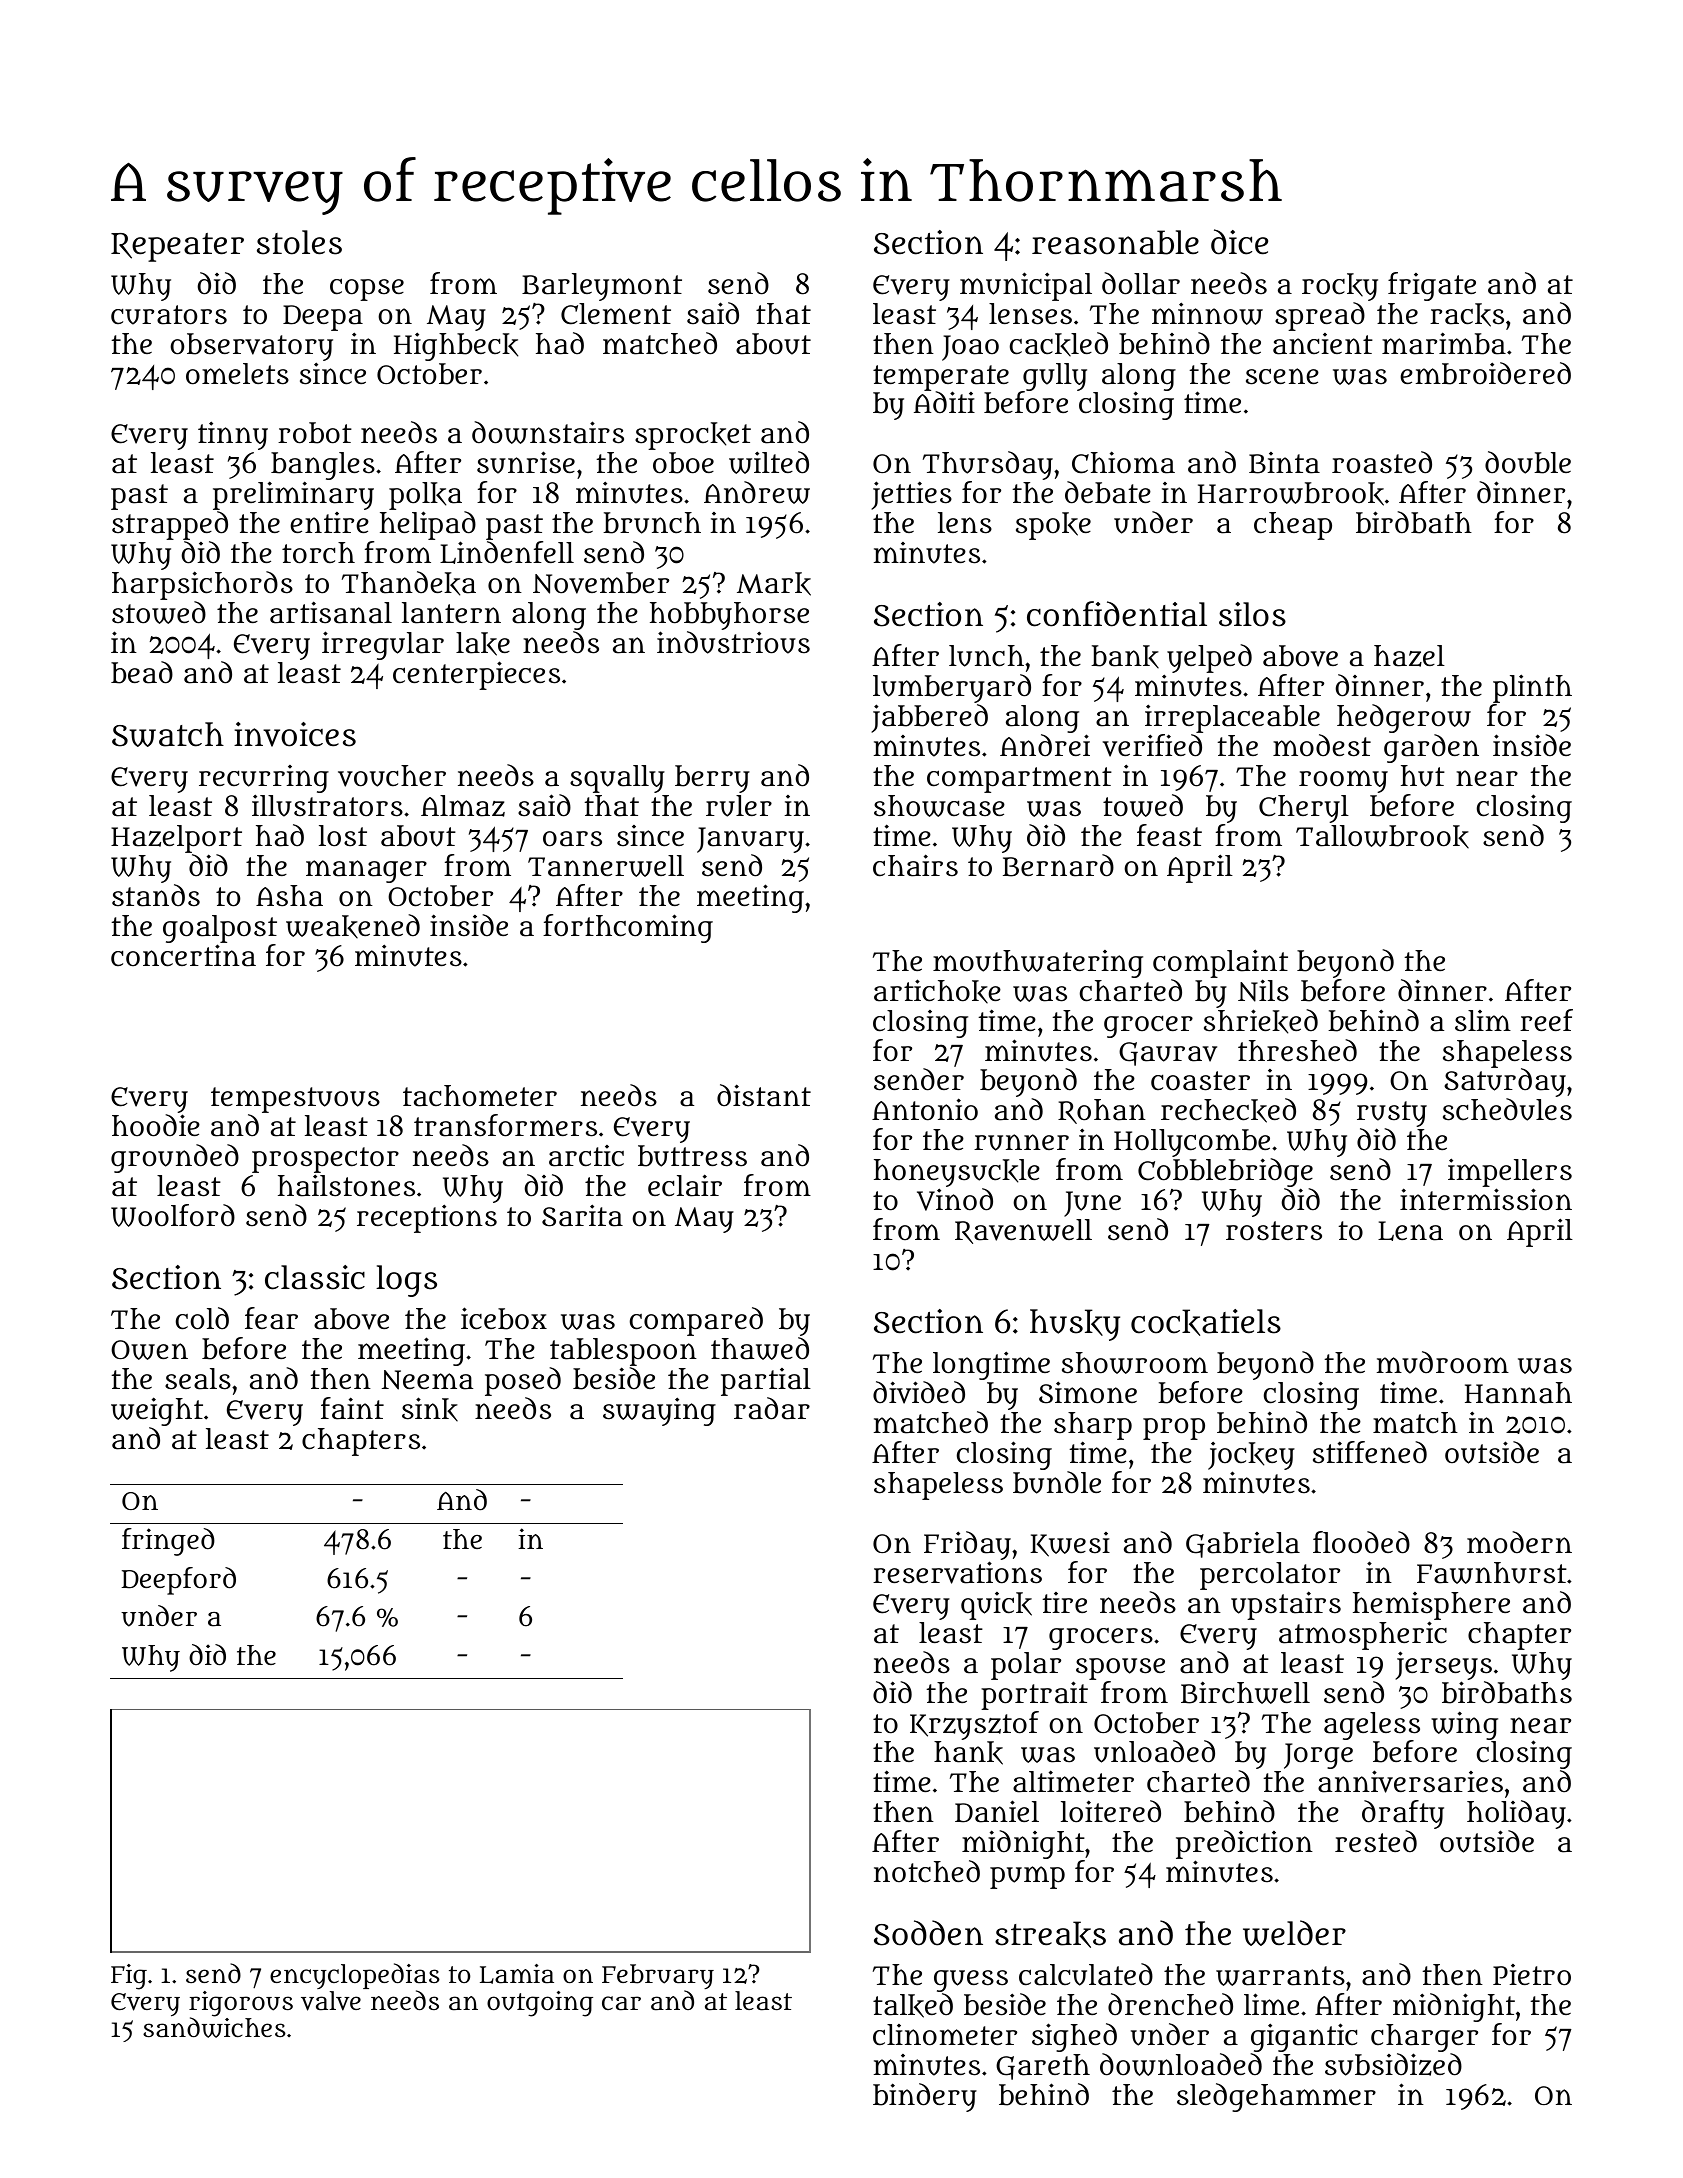 This screenshot has width=1683, height=2178. Describe the element at coordinates (919, 1392) in the screenshot. I see `divided` at that location.
